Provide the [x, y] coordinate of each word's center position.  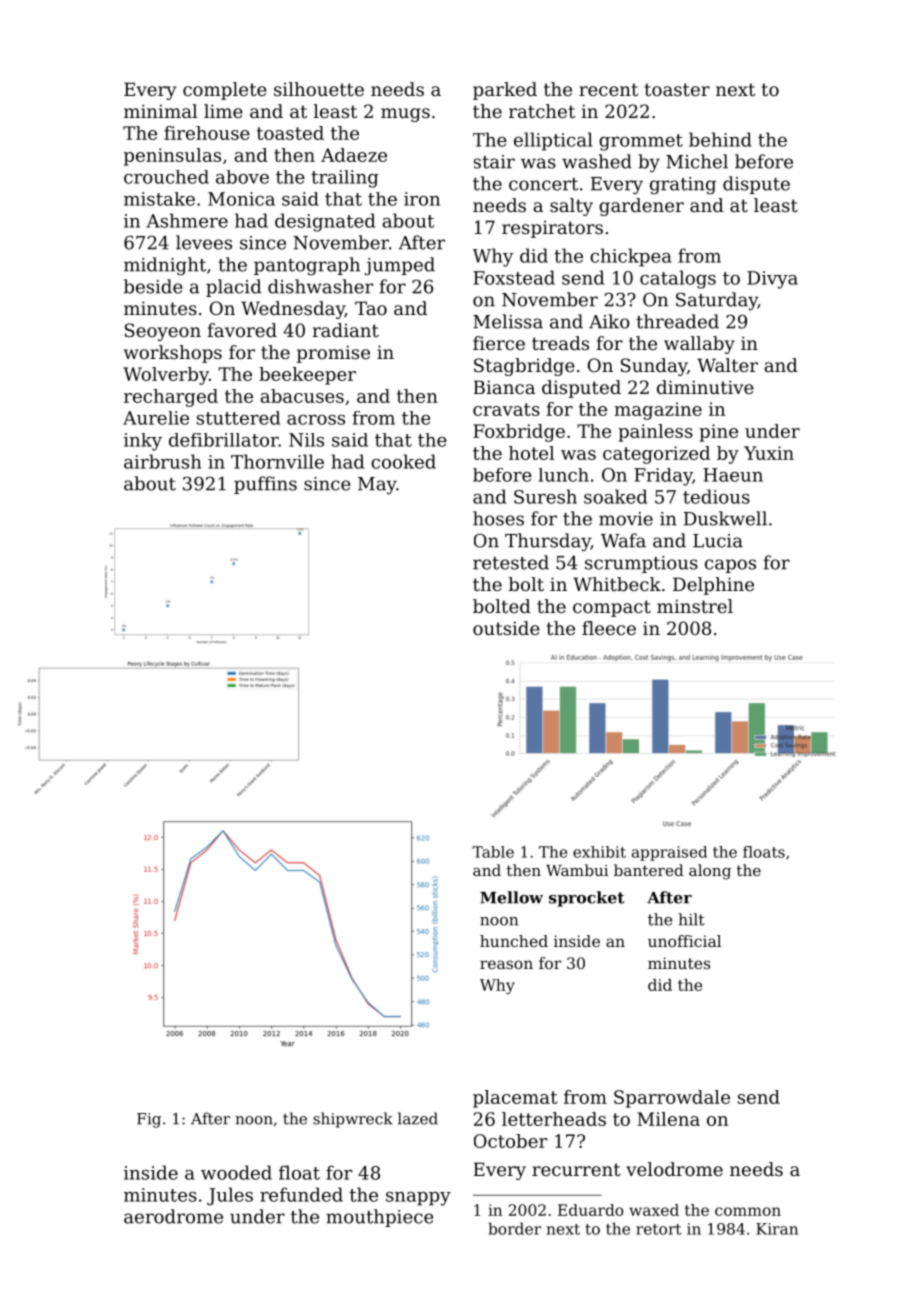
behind [720, 139]
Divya [772, 280]
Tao [371, 308]
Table [493, 852]
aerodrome [173, 1216]
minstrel [695, 606]
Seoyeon [163, 332]
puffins [265, 485]
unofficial [684, 941]
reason [506, 964]
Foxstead [514, 277]
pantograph [307, 266]
